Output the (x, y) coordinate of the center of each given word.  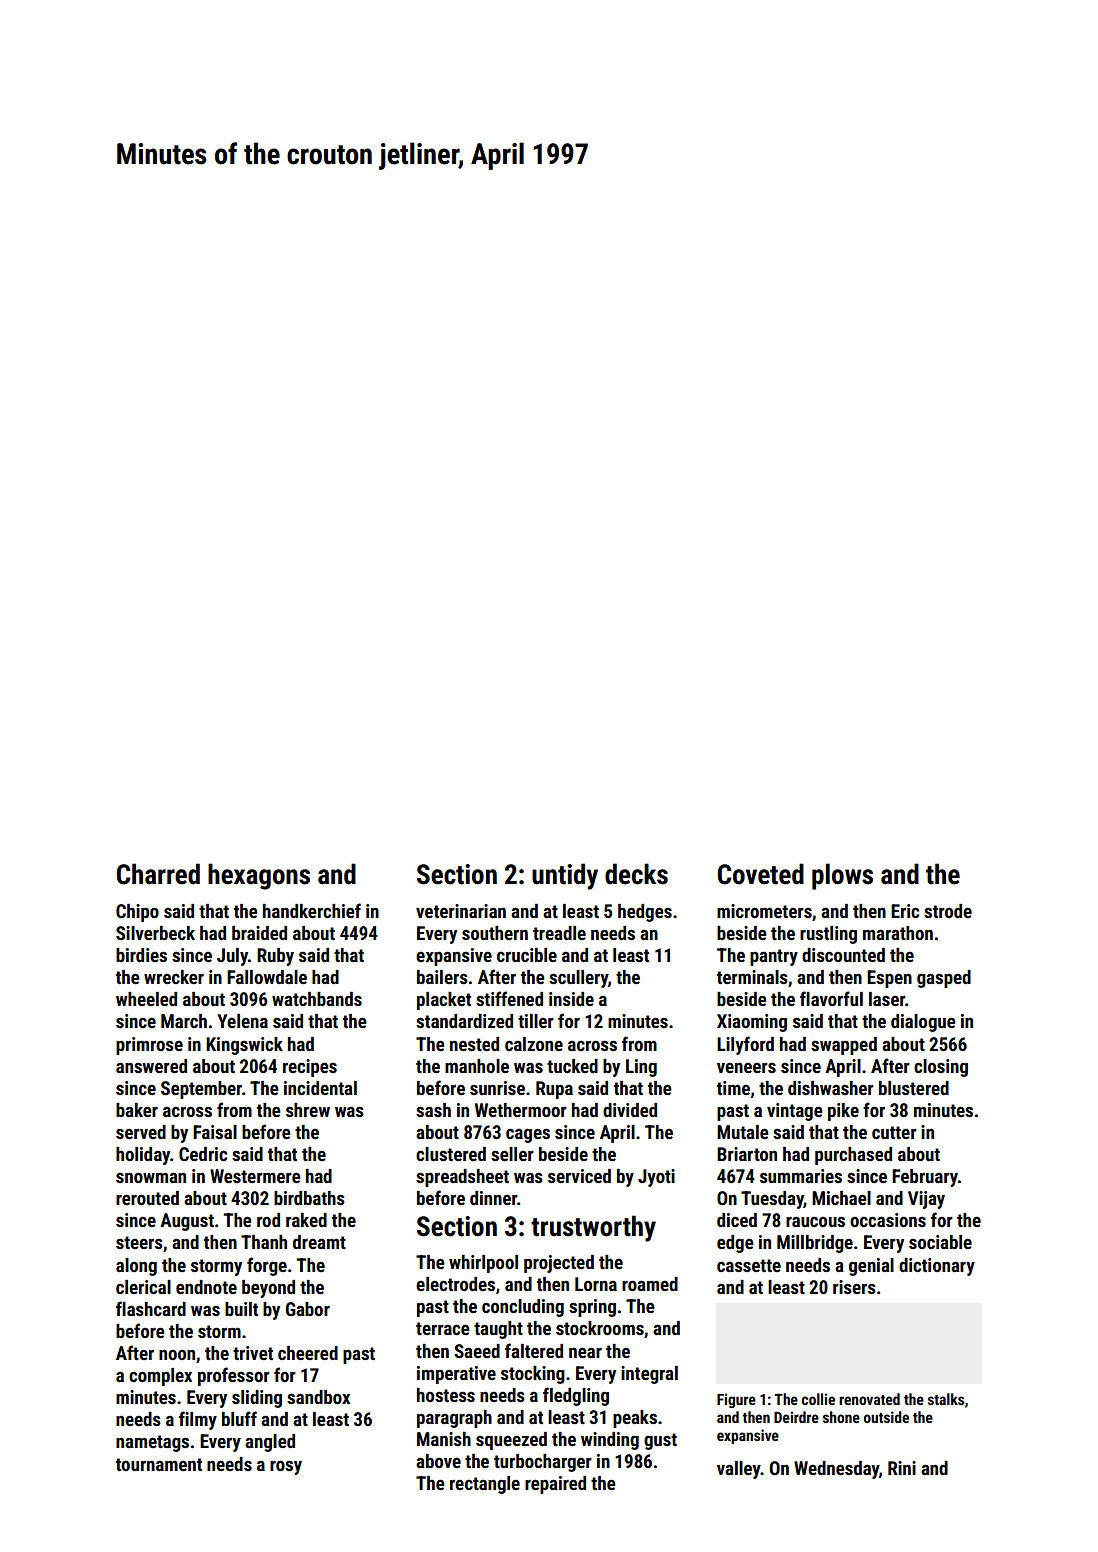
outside (886, 1417)
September (201, 1090)
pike (843, 1112)
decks (636, 874)
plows (842, 876)
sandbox (318, 1397)
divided (630, 1110)
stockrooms (600, 1328)
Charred (158, 874)
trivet (253, 1353)
